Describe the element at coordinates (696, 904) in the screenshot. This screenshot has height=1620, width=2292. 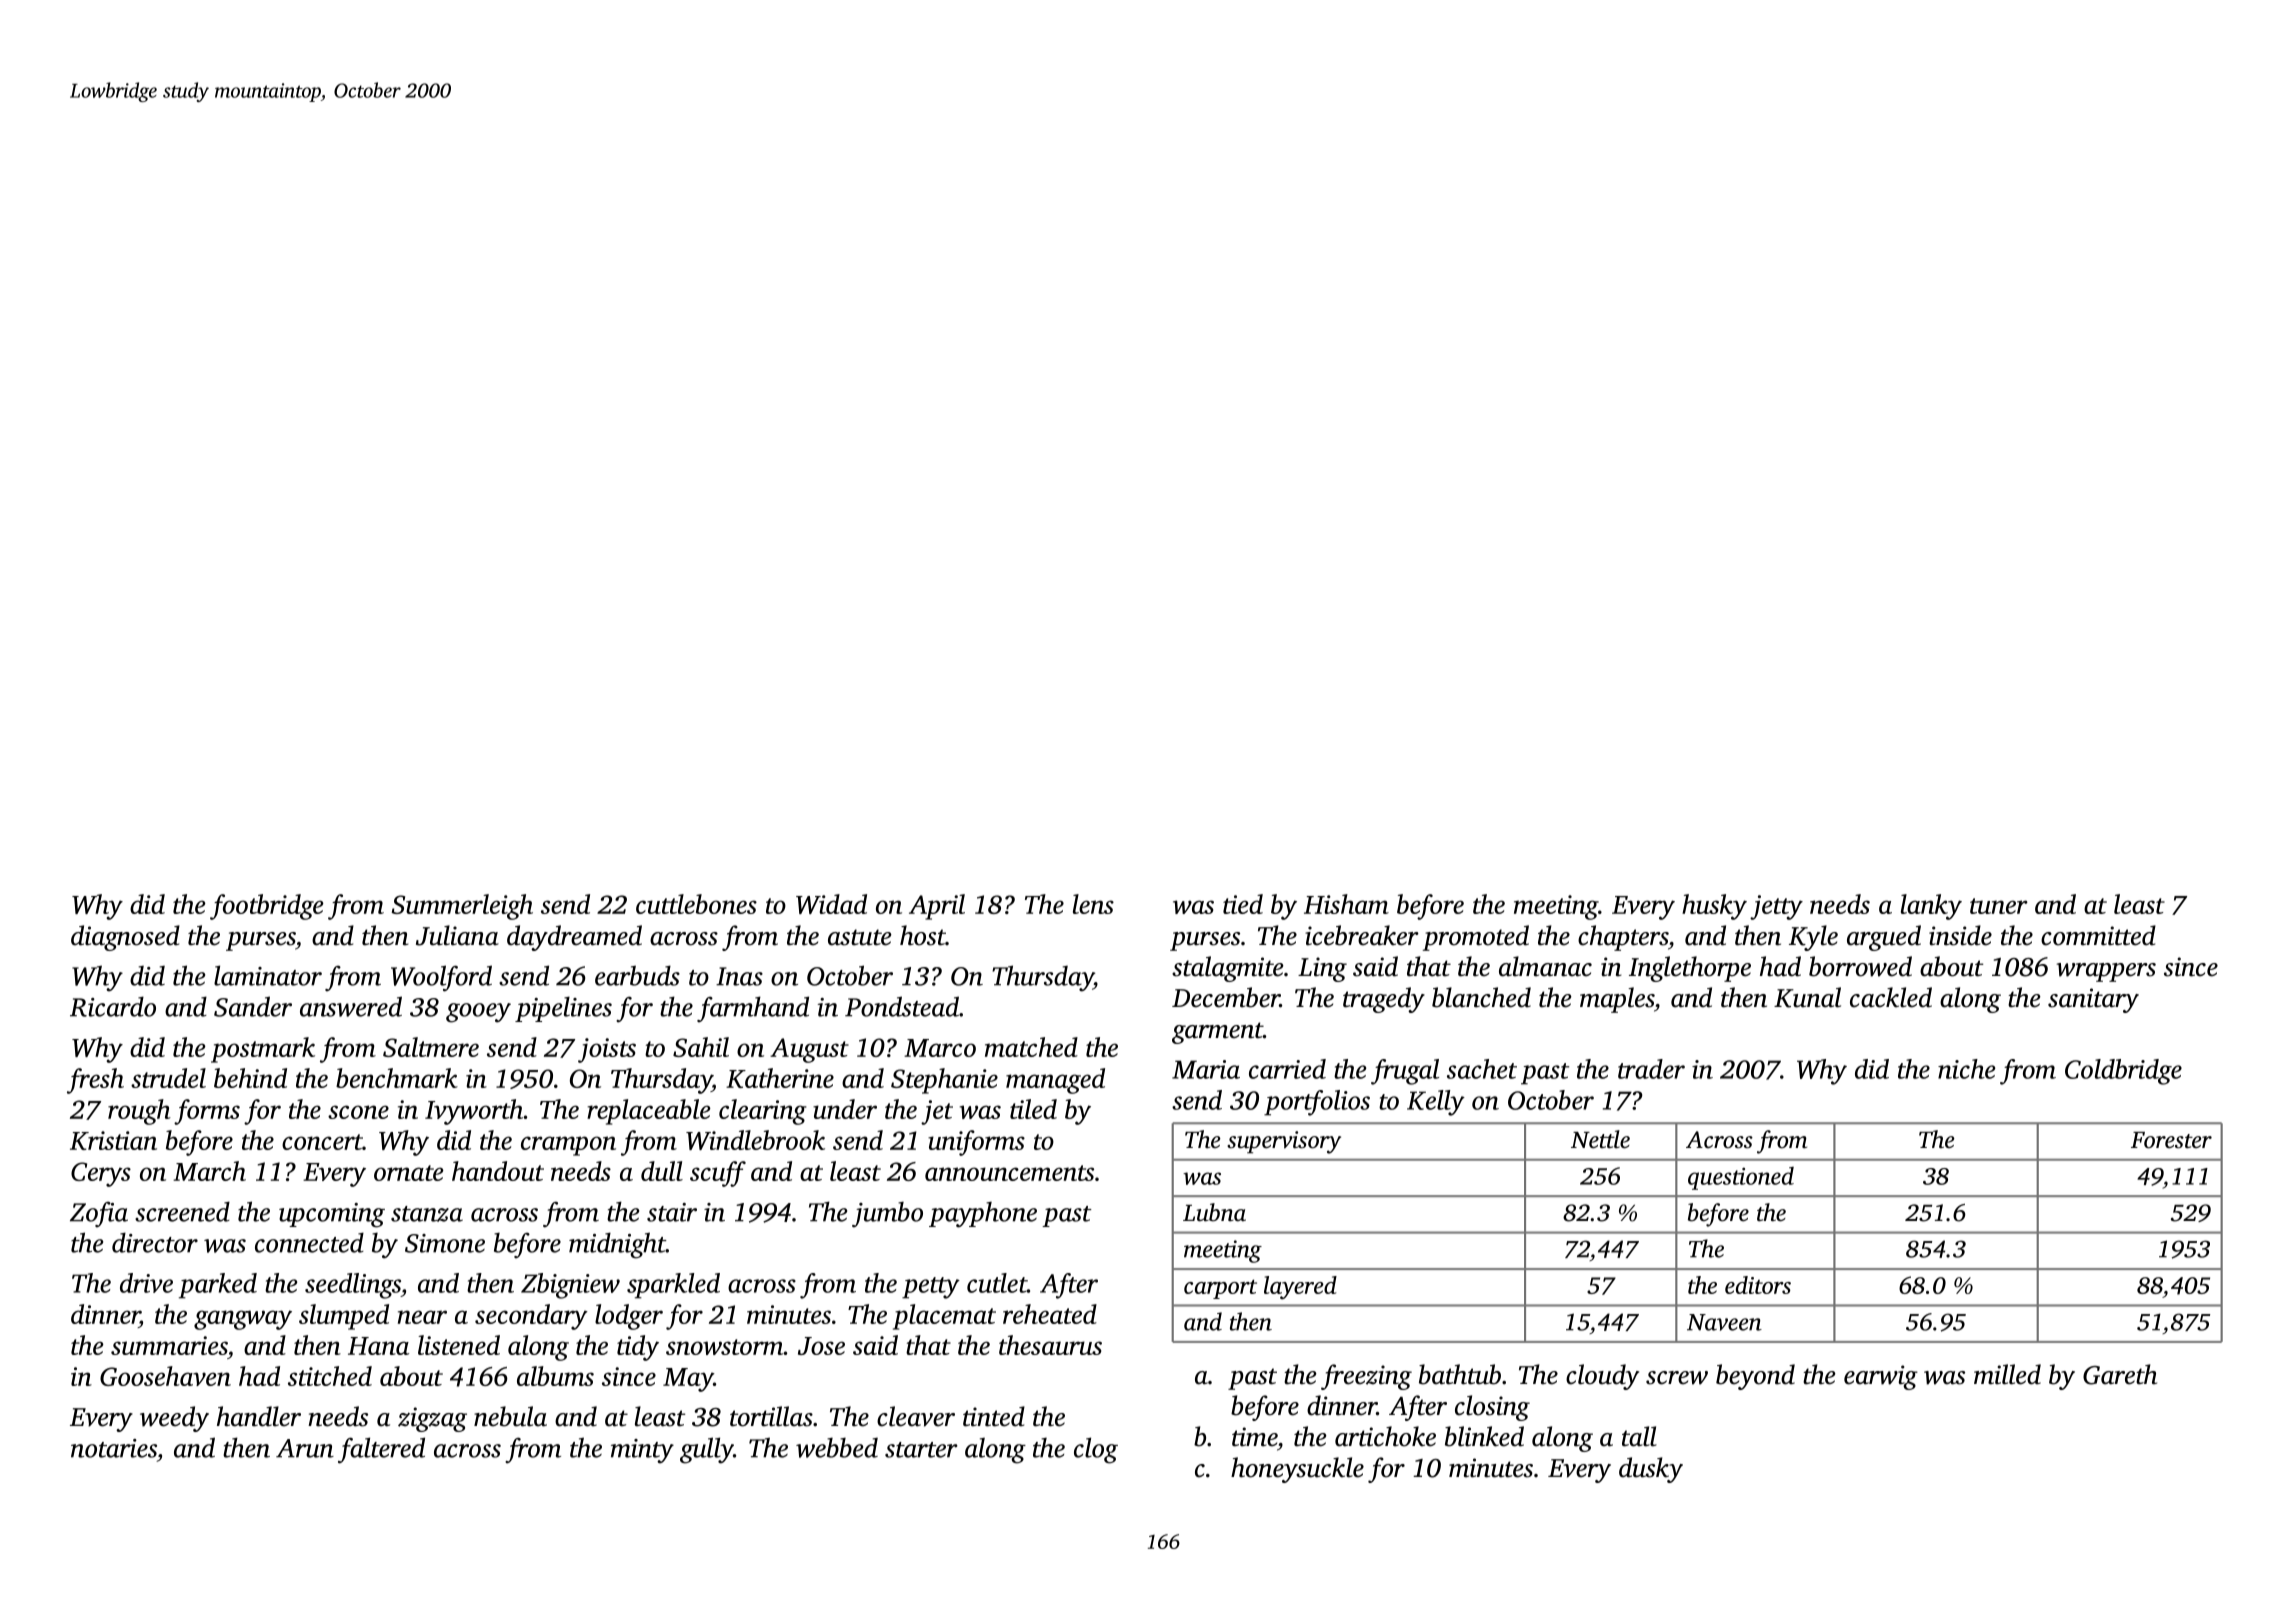
I see `cuttlebones` at that location.
